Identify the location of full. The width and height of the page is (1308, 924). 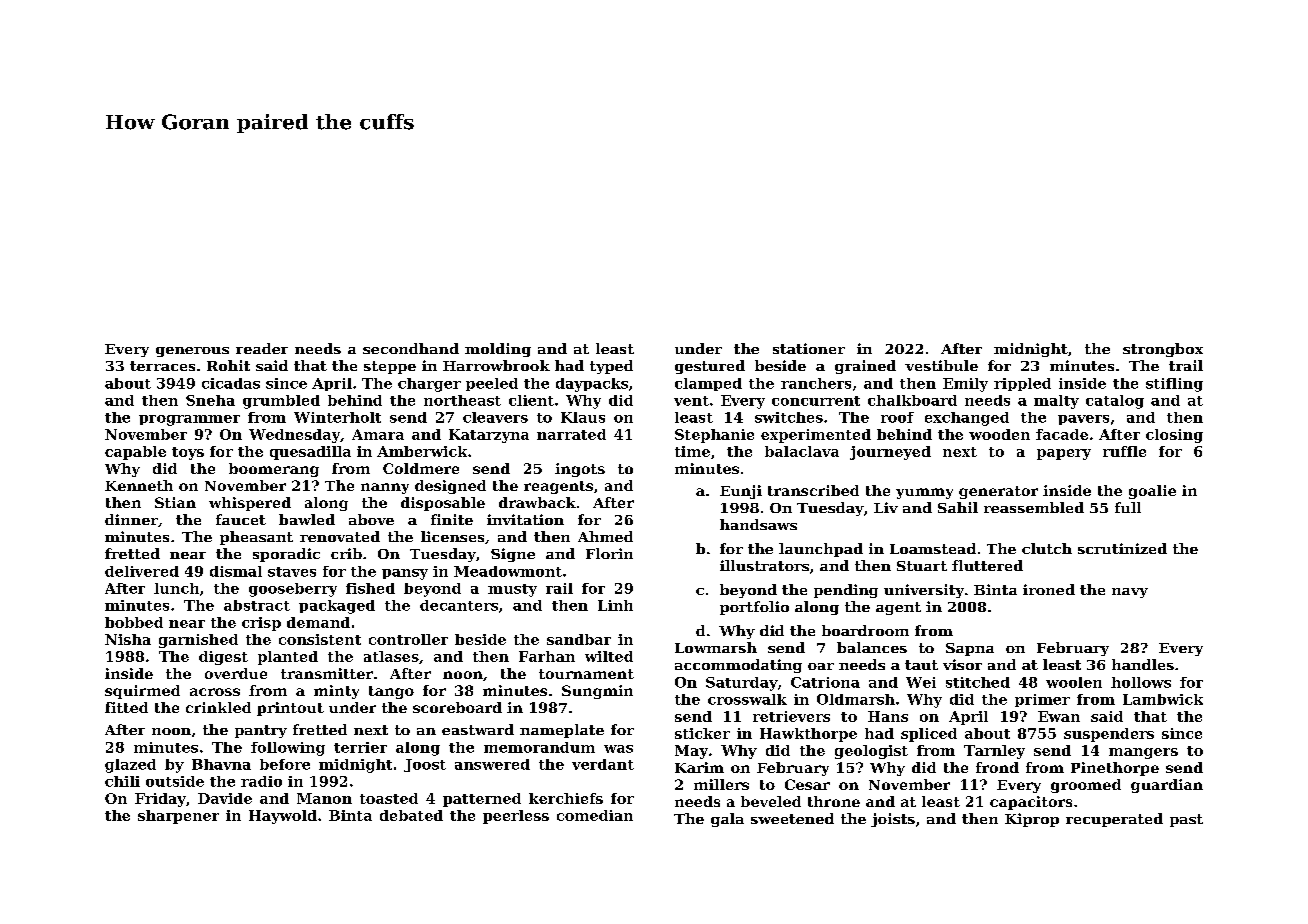
(1128, 507).
